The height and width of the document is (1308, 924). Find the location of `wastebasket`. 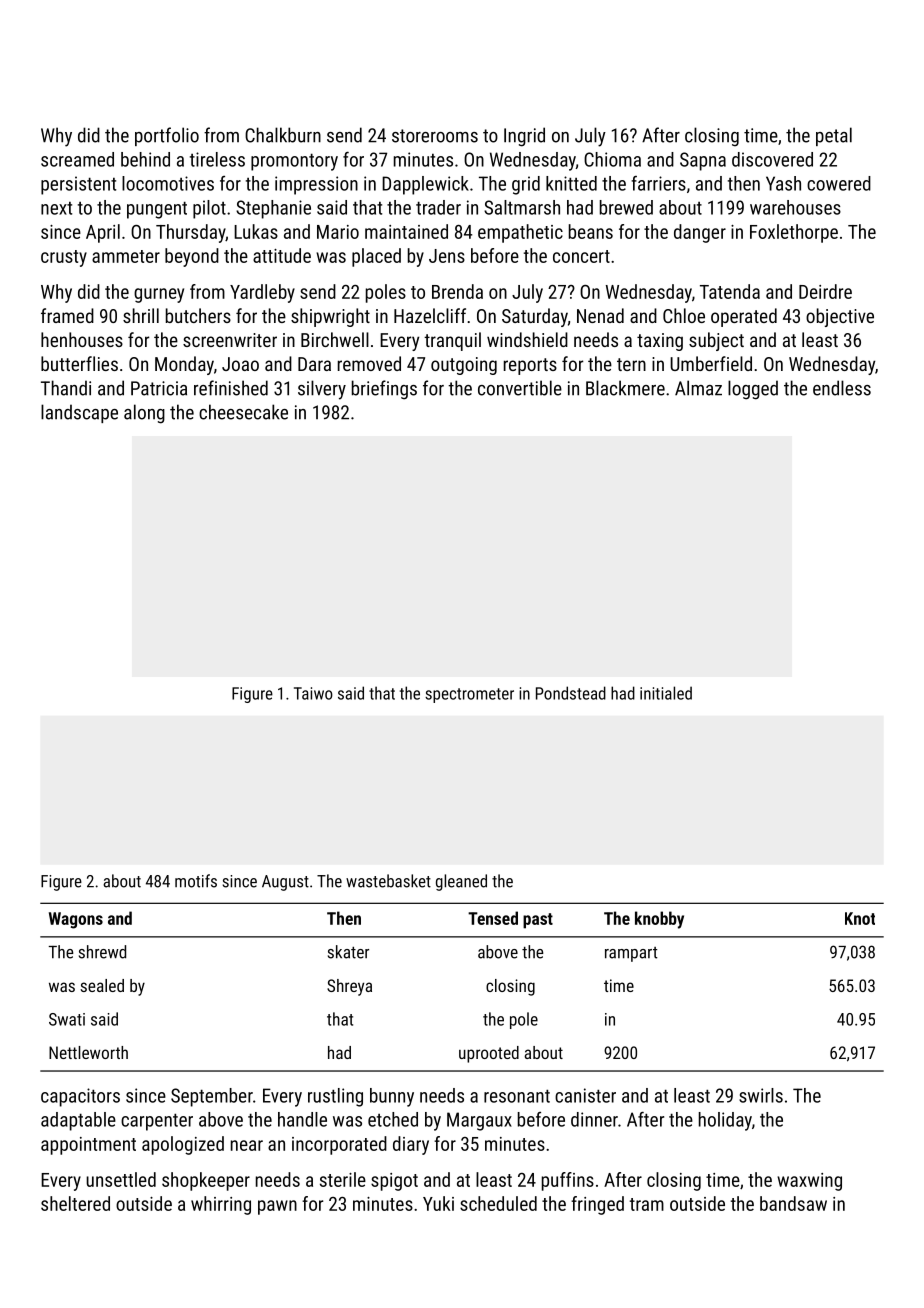

wastebasket is located at coordinates (388, 881).
